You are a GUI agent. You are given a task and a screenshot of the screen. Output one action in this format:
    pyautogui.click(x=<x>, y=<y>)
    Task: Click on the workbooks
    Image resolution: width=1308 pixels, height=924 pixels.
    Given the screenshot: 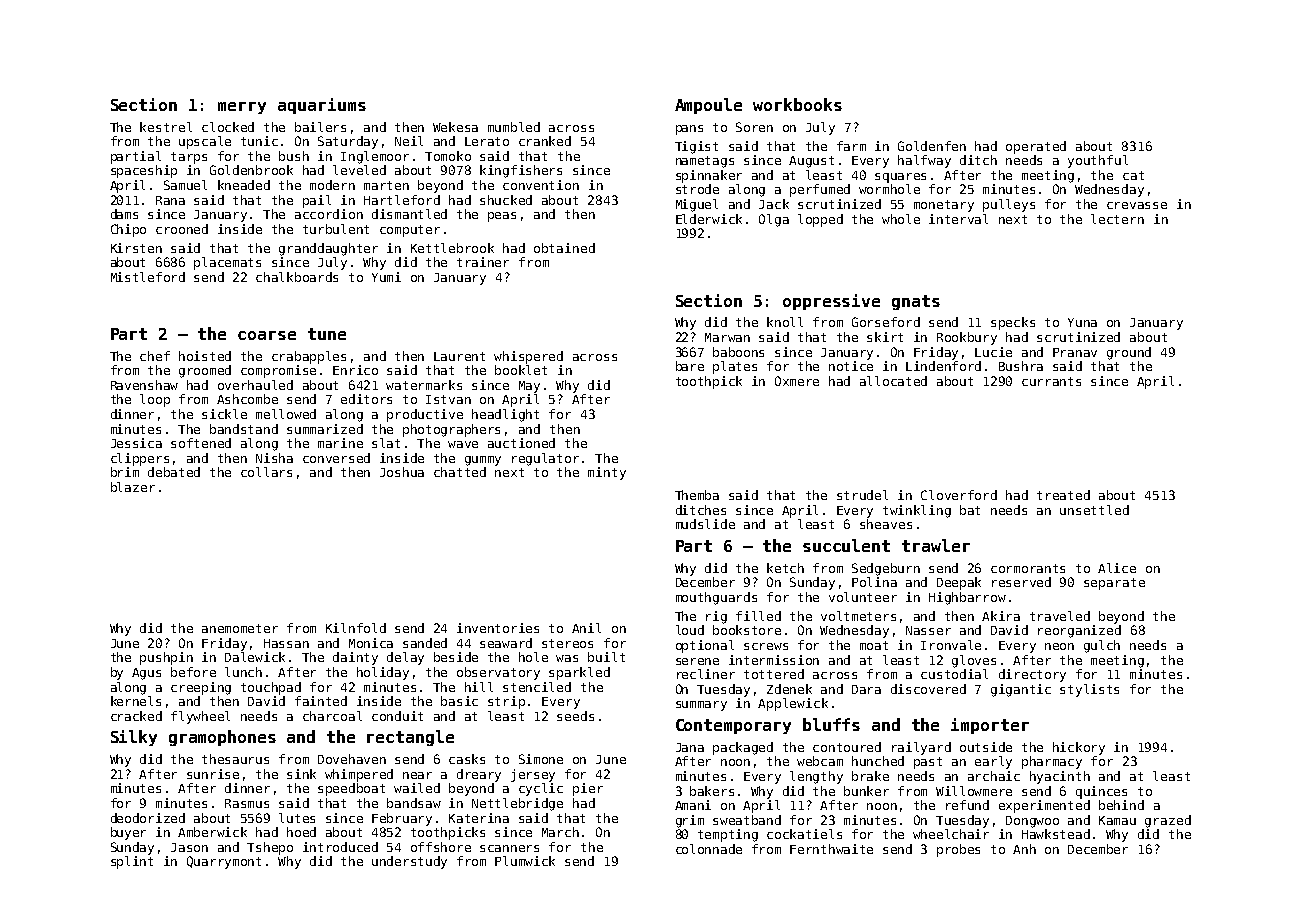 What is the action you would take?
    pyautogui.click(x=797, y=104)
